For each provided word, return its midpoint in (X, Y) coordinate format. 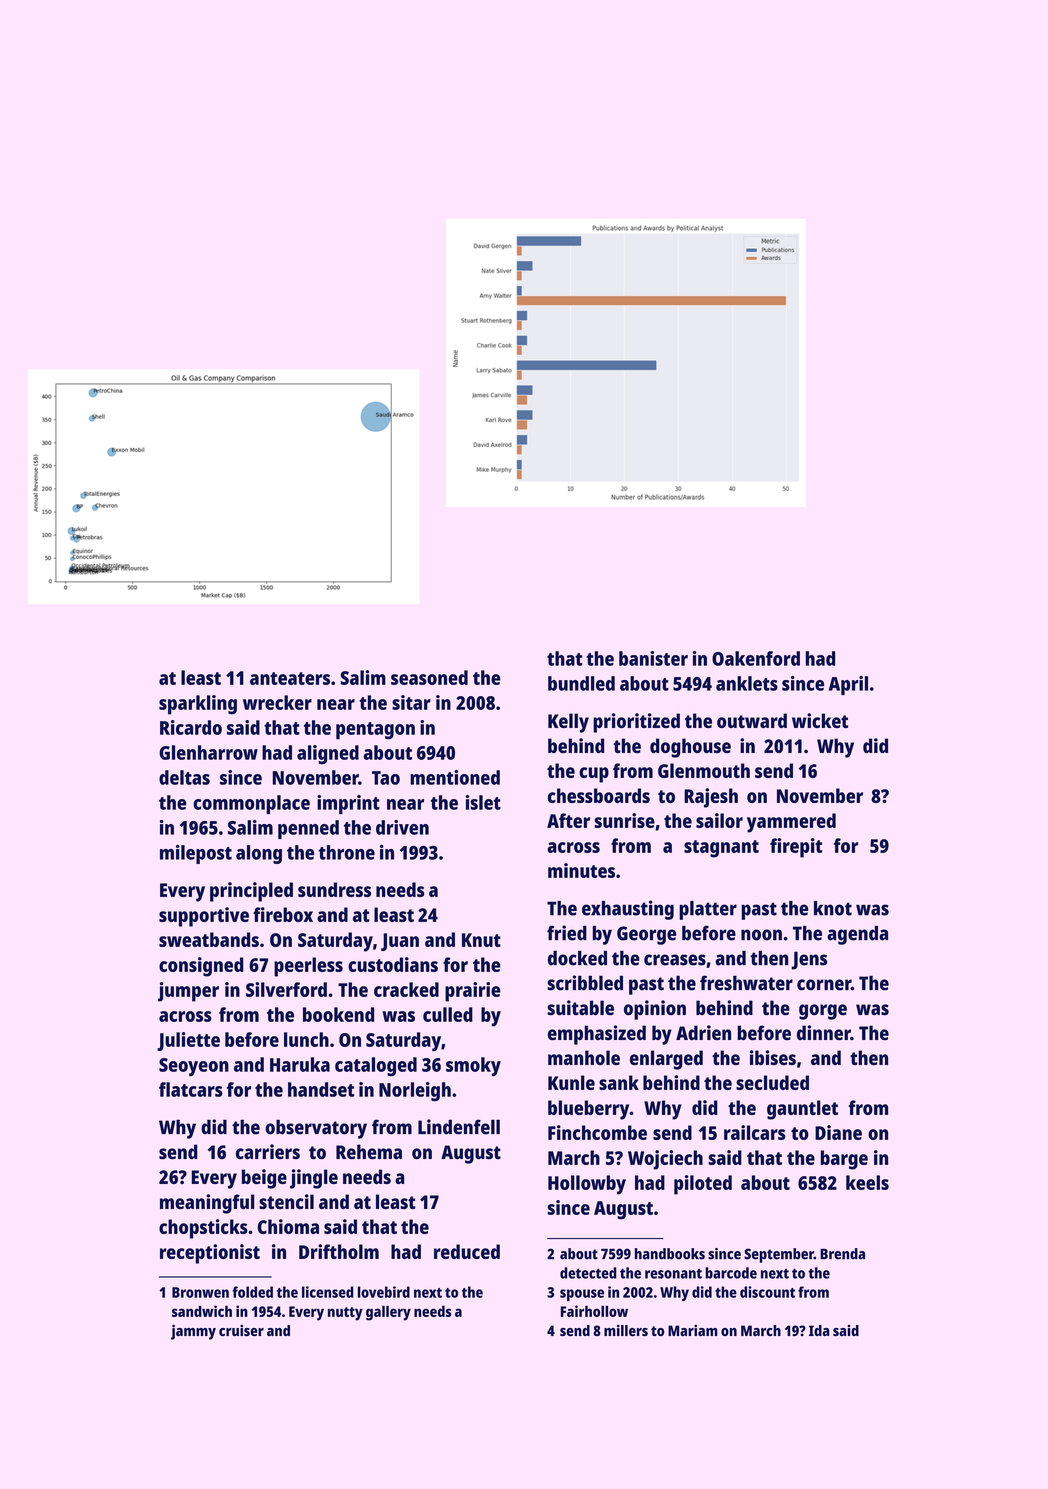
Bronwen (200, 1292)
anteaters (290, 678)
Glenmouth (704, 770)
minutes (581, 870)
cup (594, 775)
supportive (204, 917)
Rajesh (711, 798)
